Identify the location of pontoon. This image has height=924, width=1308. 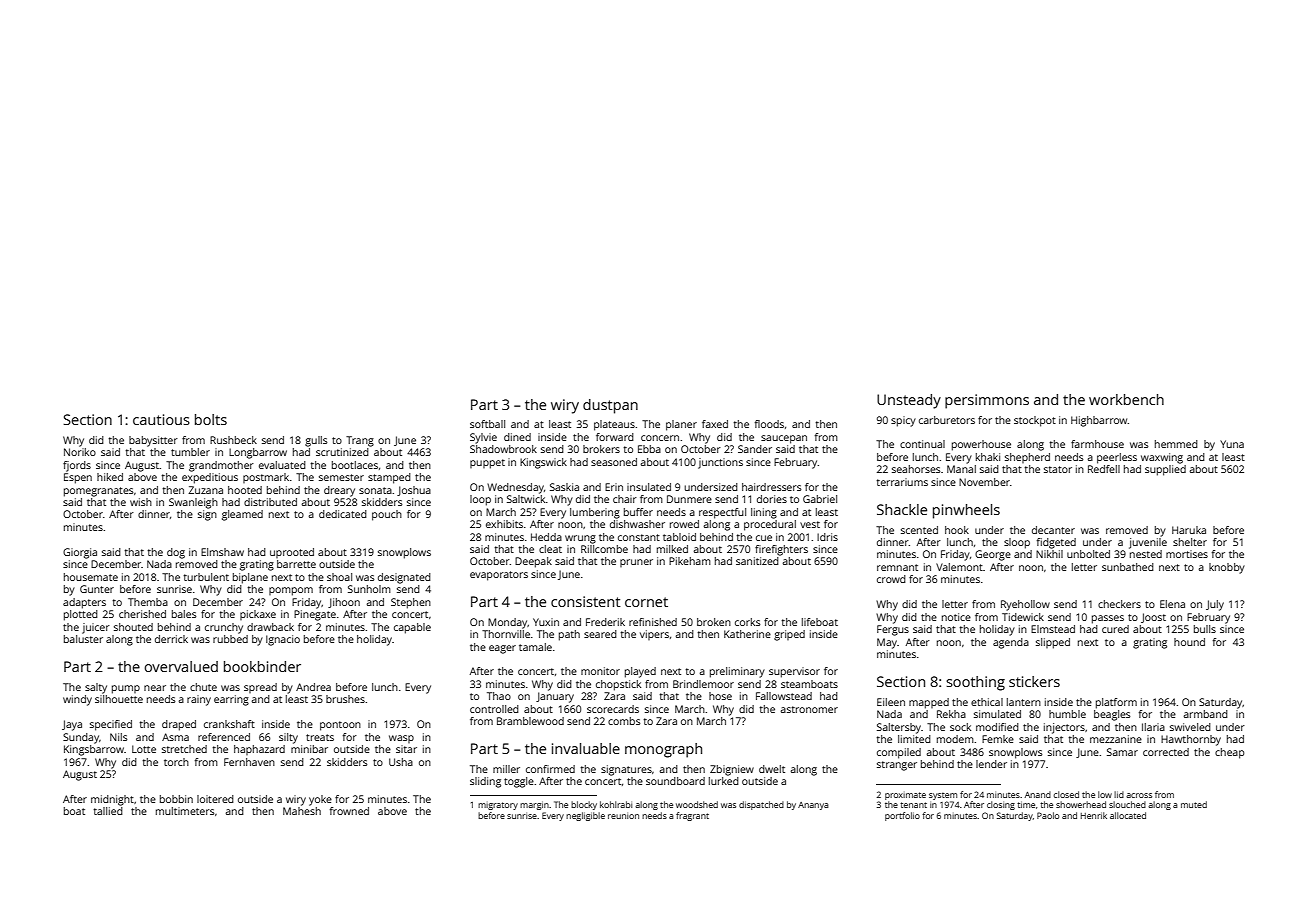
(340, 726).
